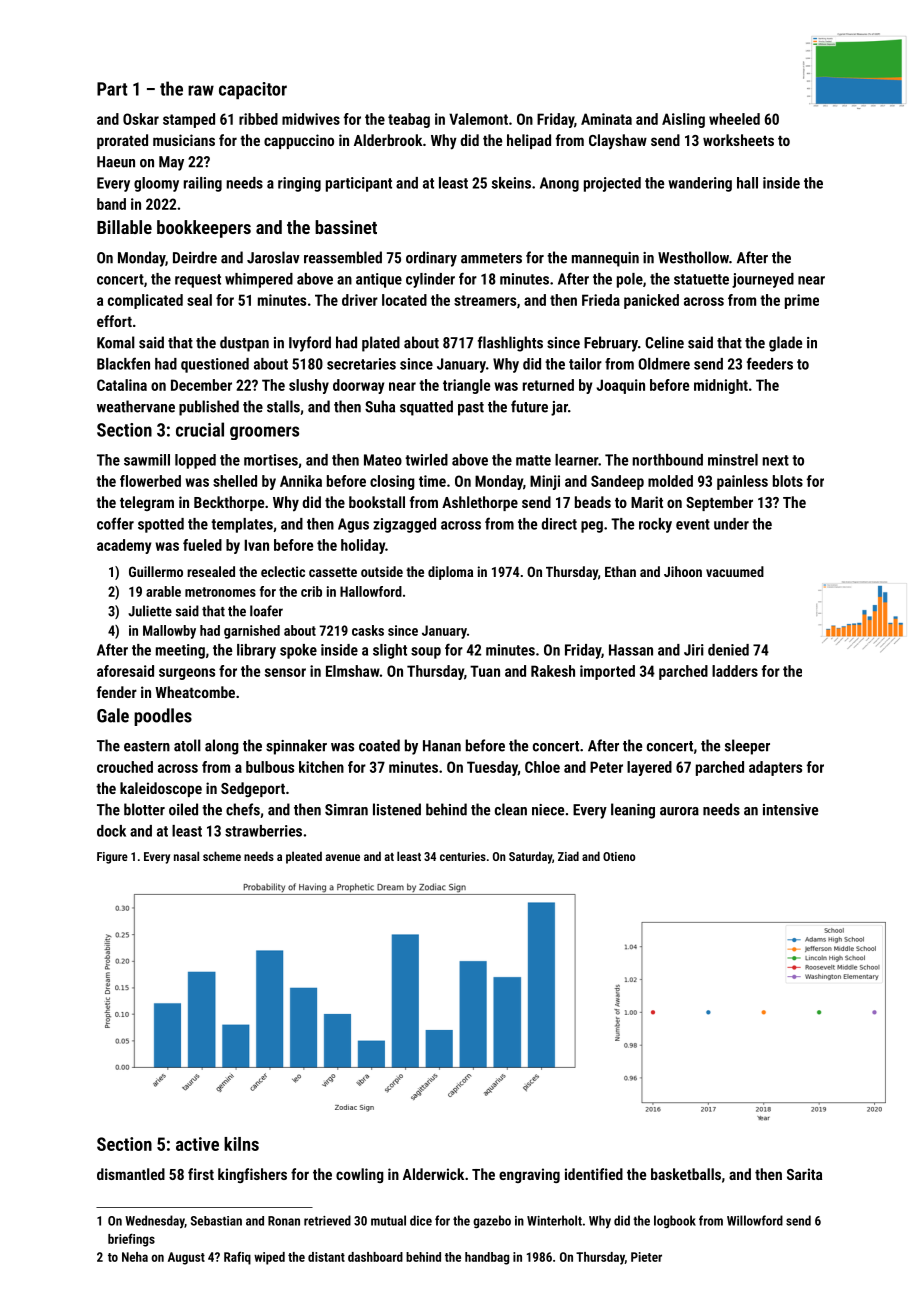  What do you see at coordinates (693, 257) in the page?
I see `Westhollow` at bounding box center [693, 257].
